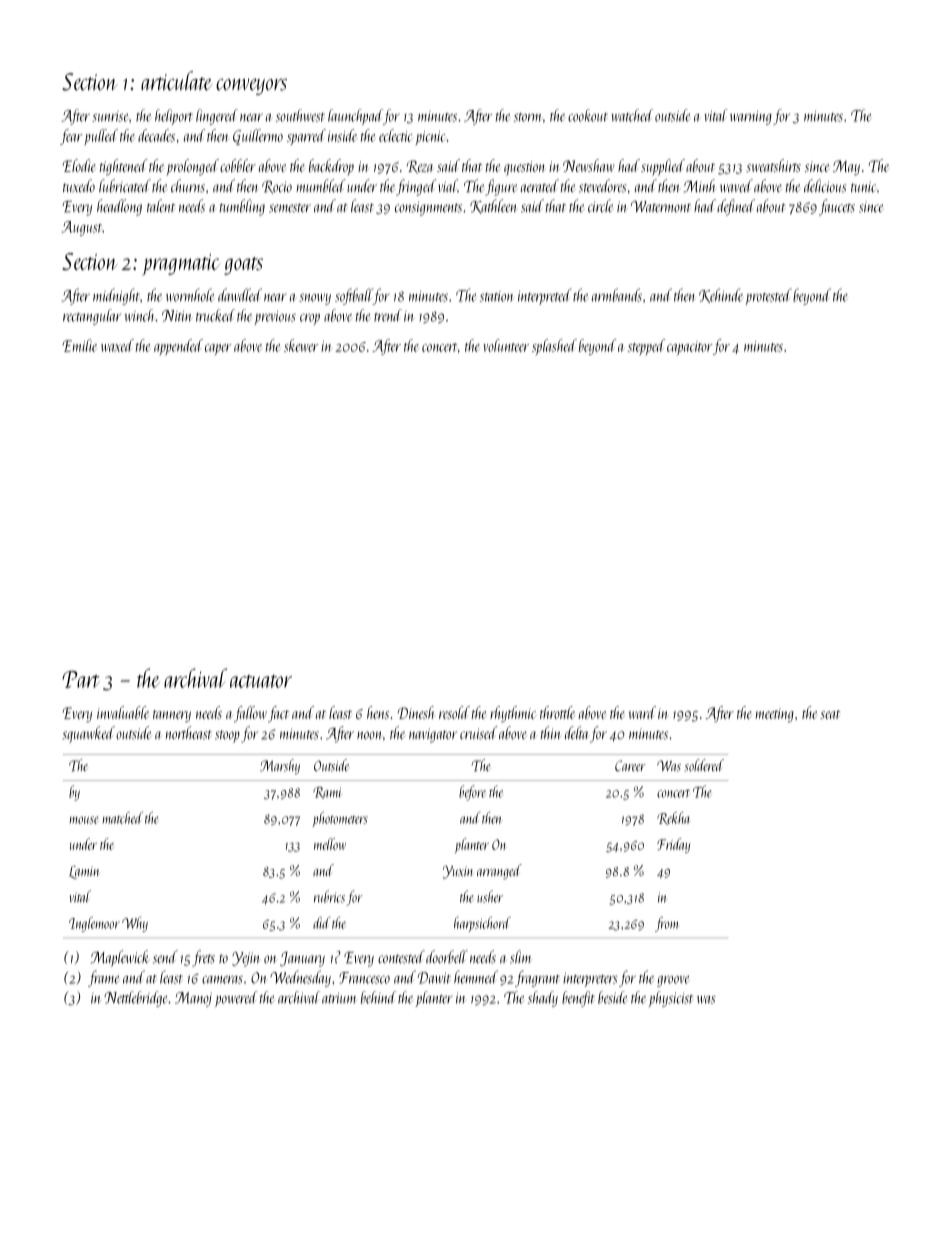 Image resolution: width=952 pixels, height=1233 pixels. I want to click on Rami, so click(327, 793).
